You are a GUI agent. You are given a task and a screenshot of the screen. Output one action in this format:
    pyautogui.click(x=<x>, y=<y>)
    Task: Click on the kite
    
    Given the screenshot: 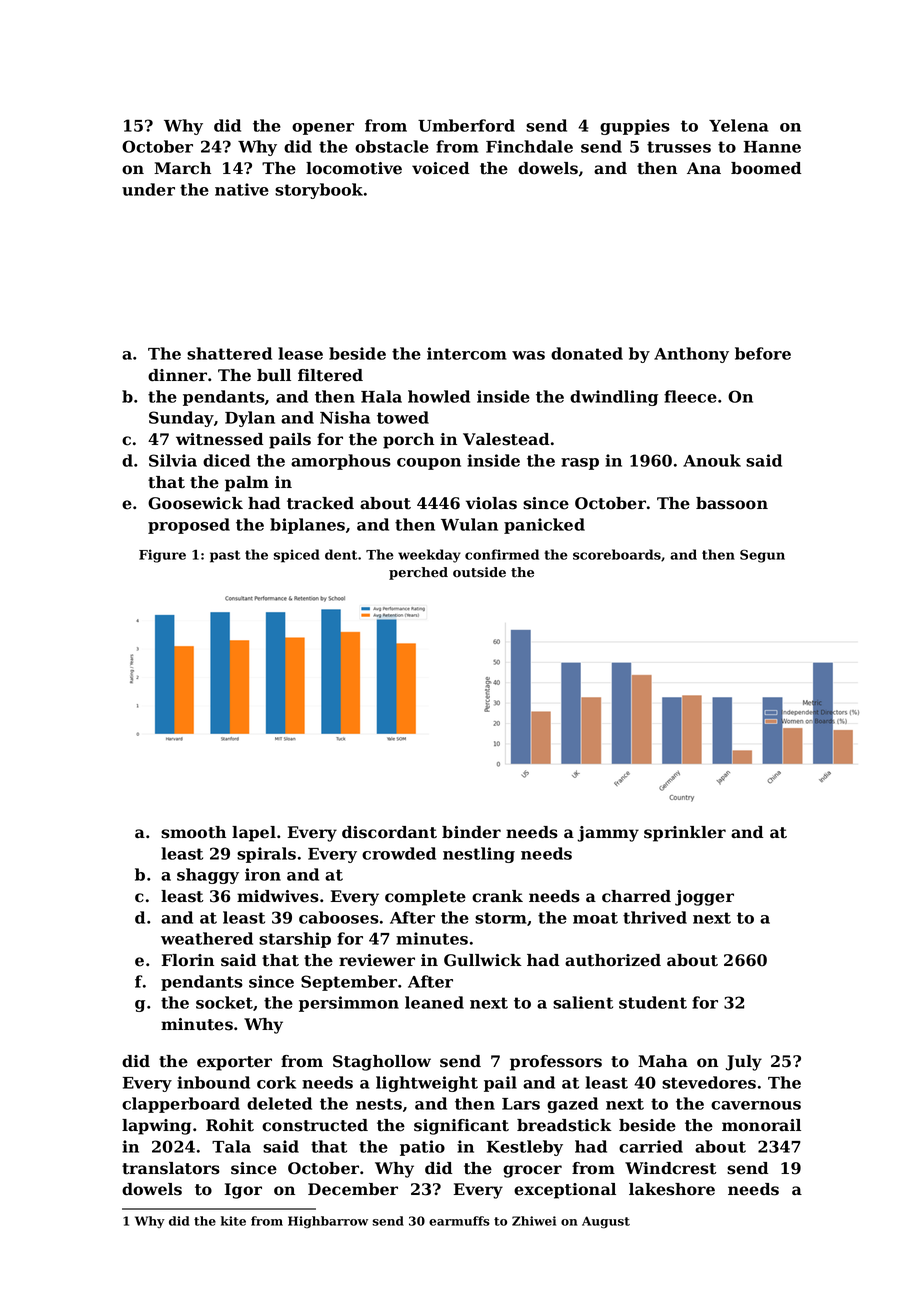 What is the action you would take?
    pyautogui.click(x=233, y=1221)
